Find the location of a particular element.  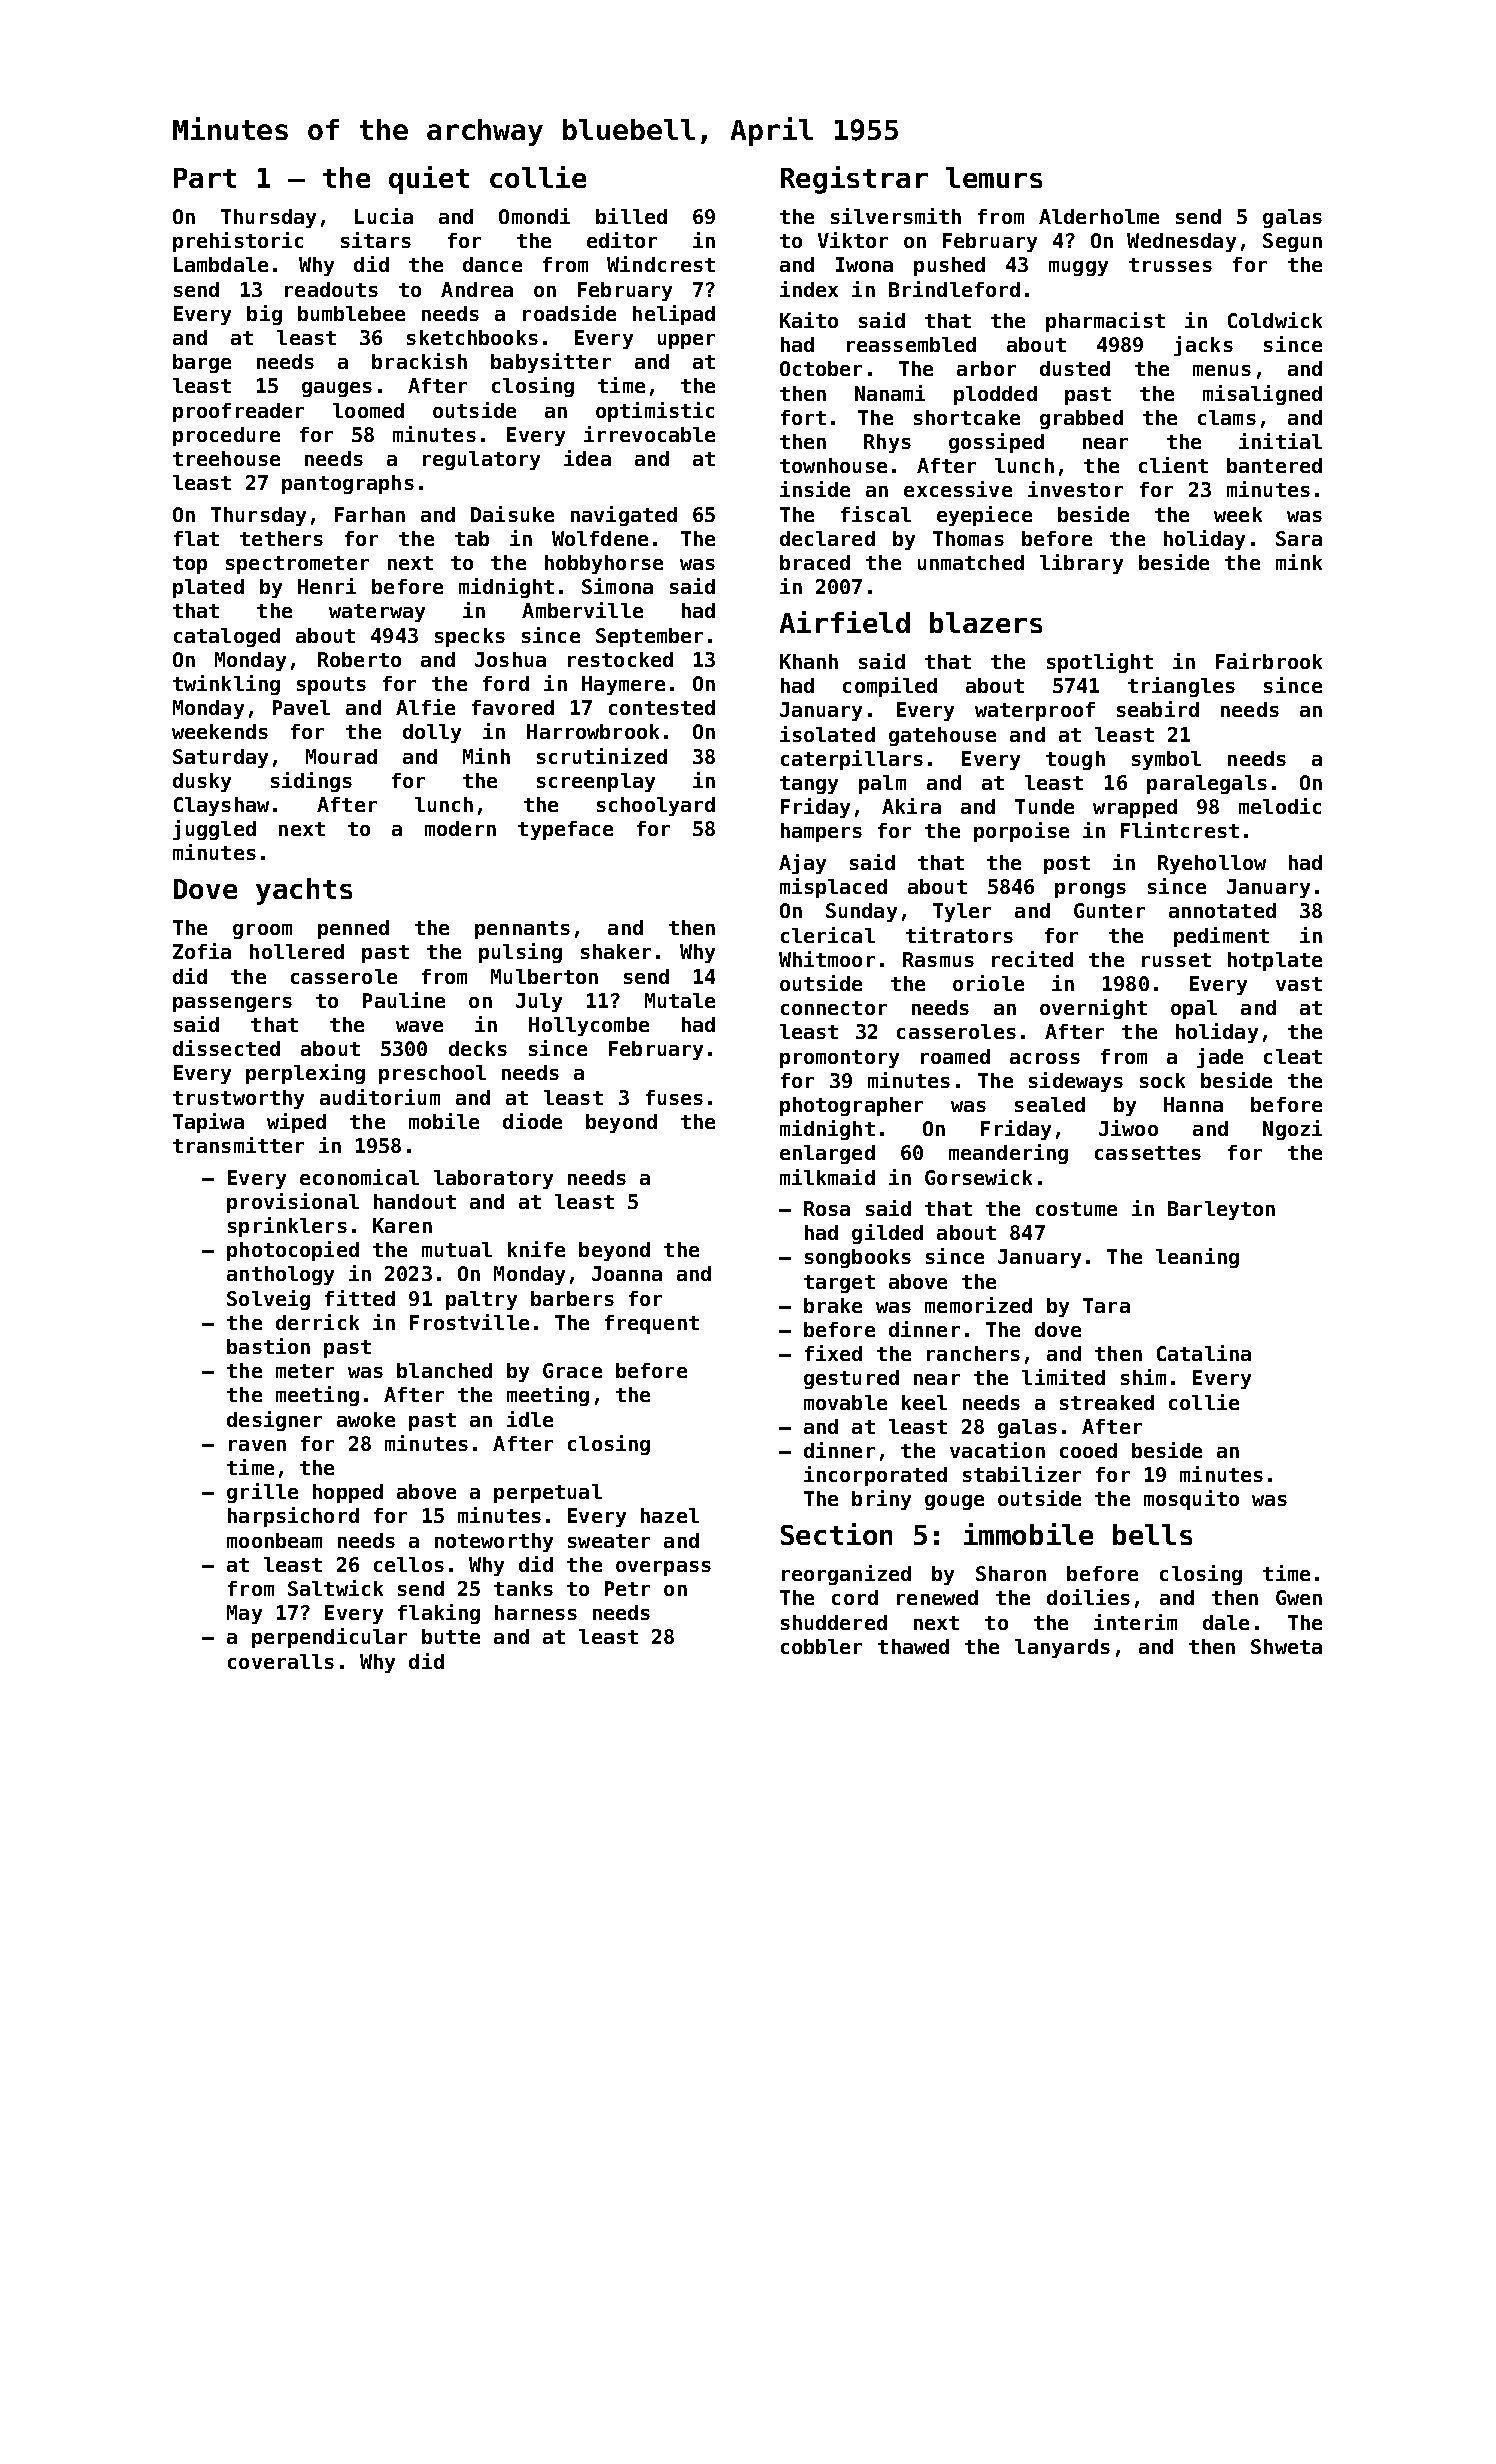

mink is located at coordinates (1299, 562).
